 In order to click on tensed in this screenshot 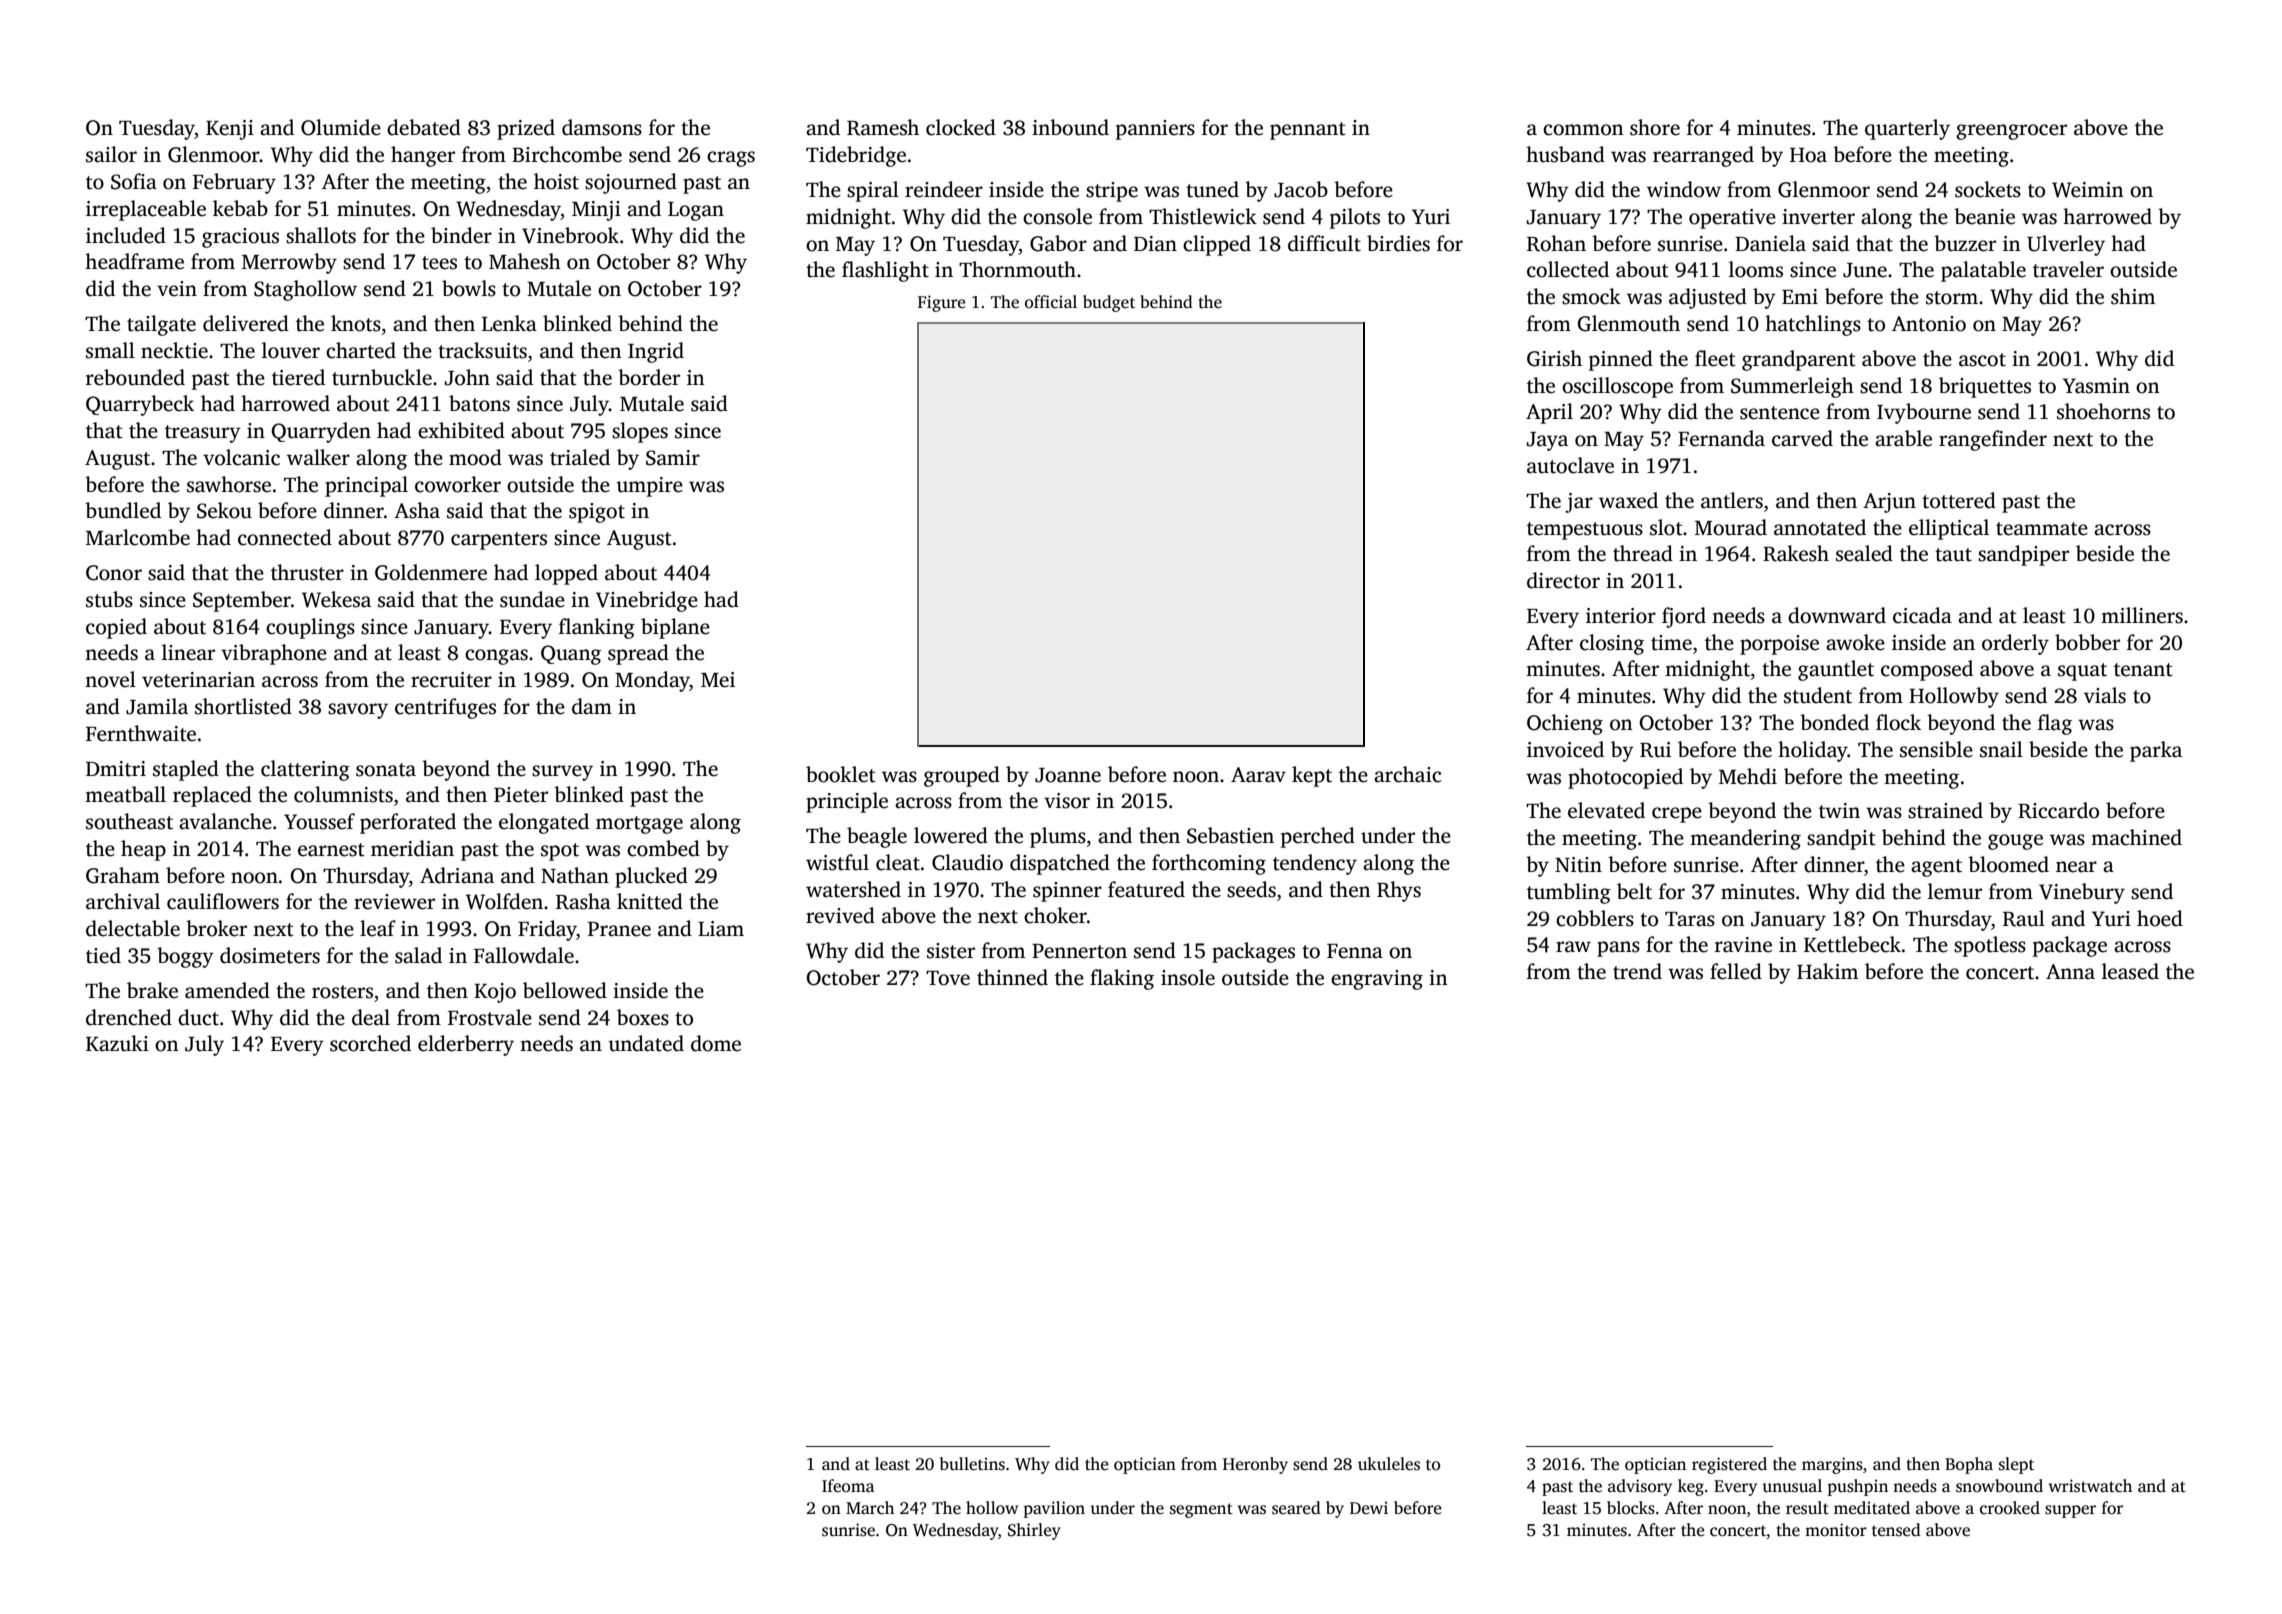, I will do `click(1896, 1530)`.
